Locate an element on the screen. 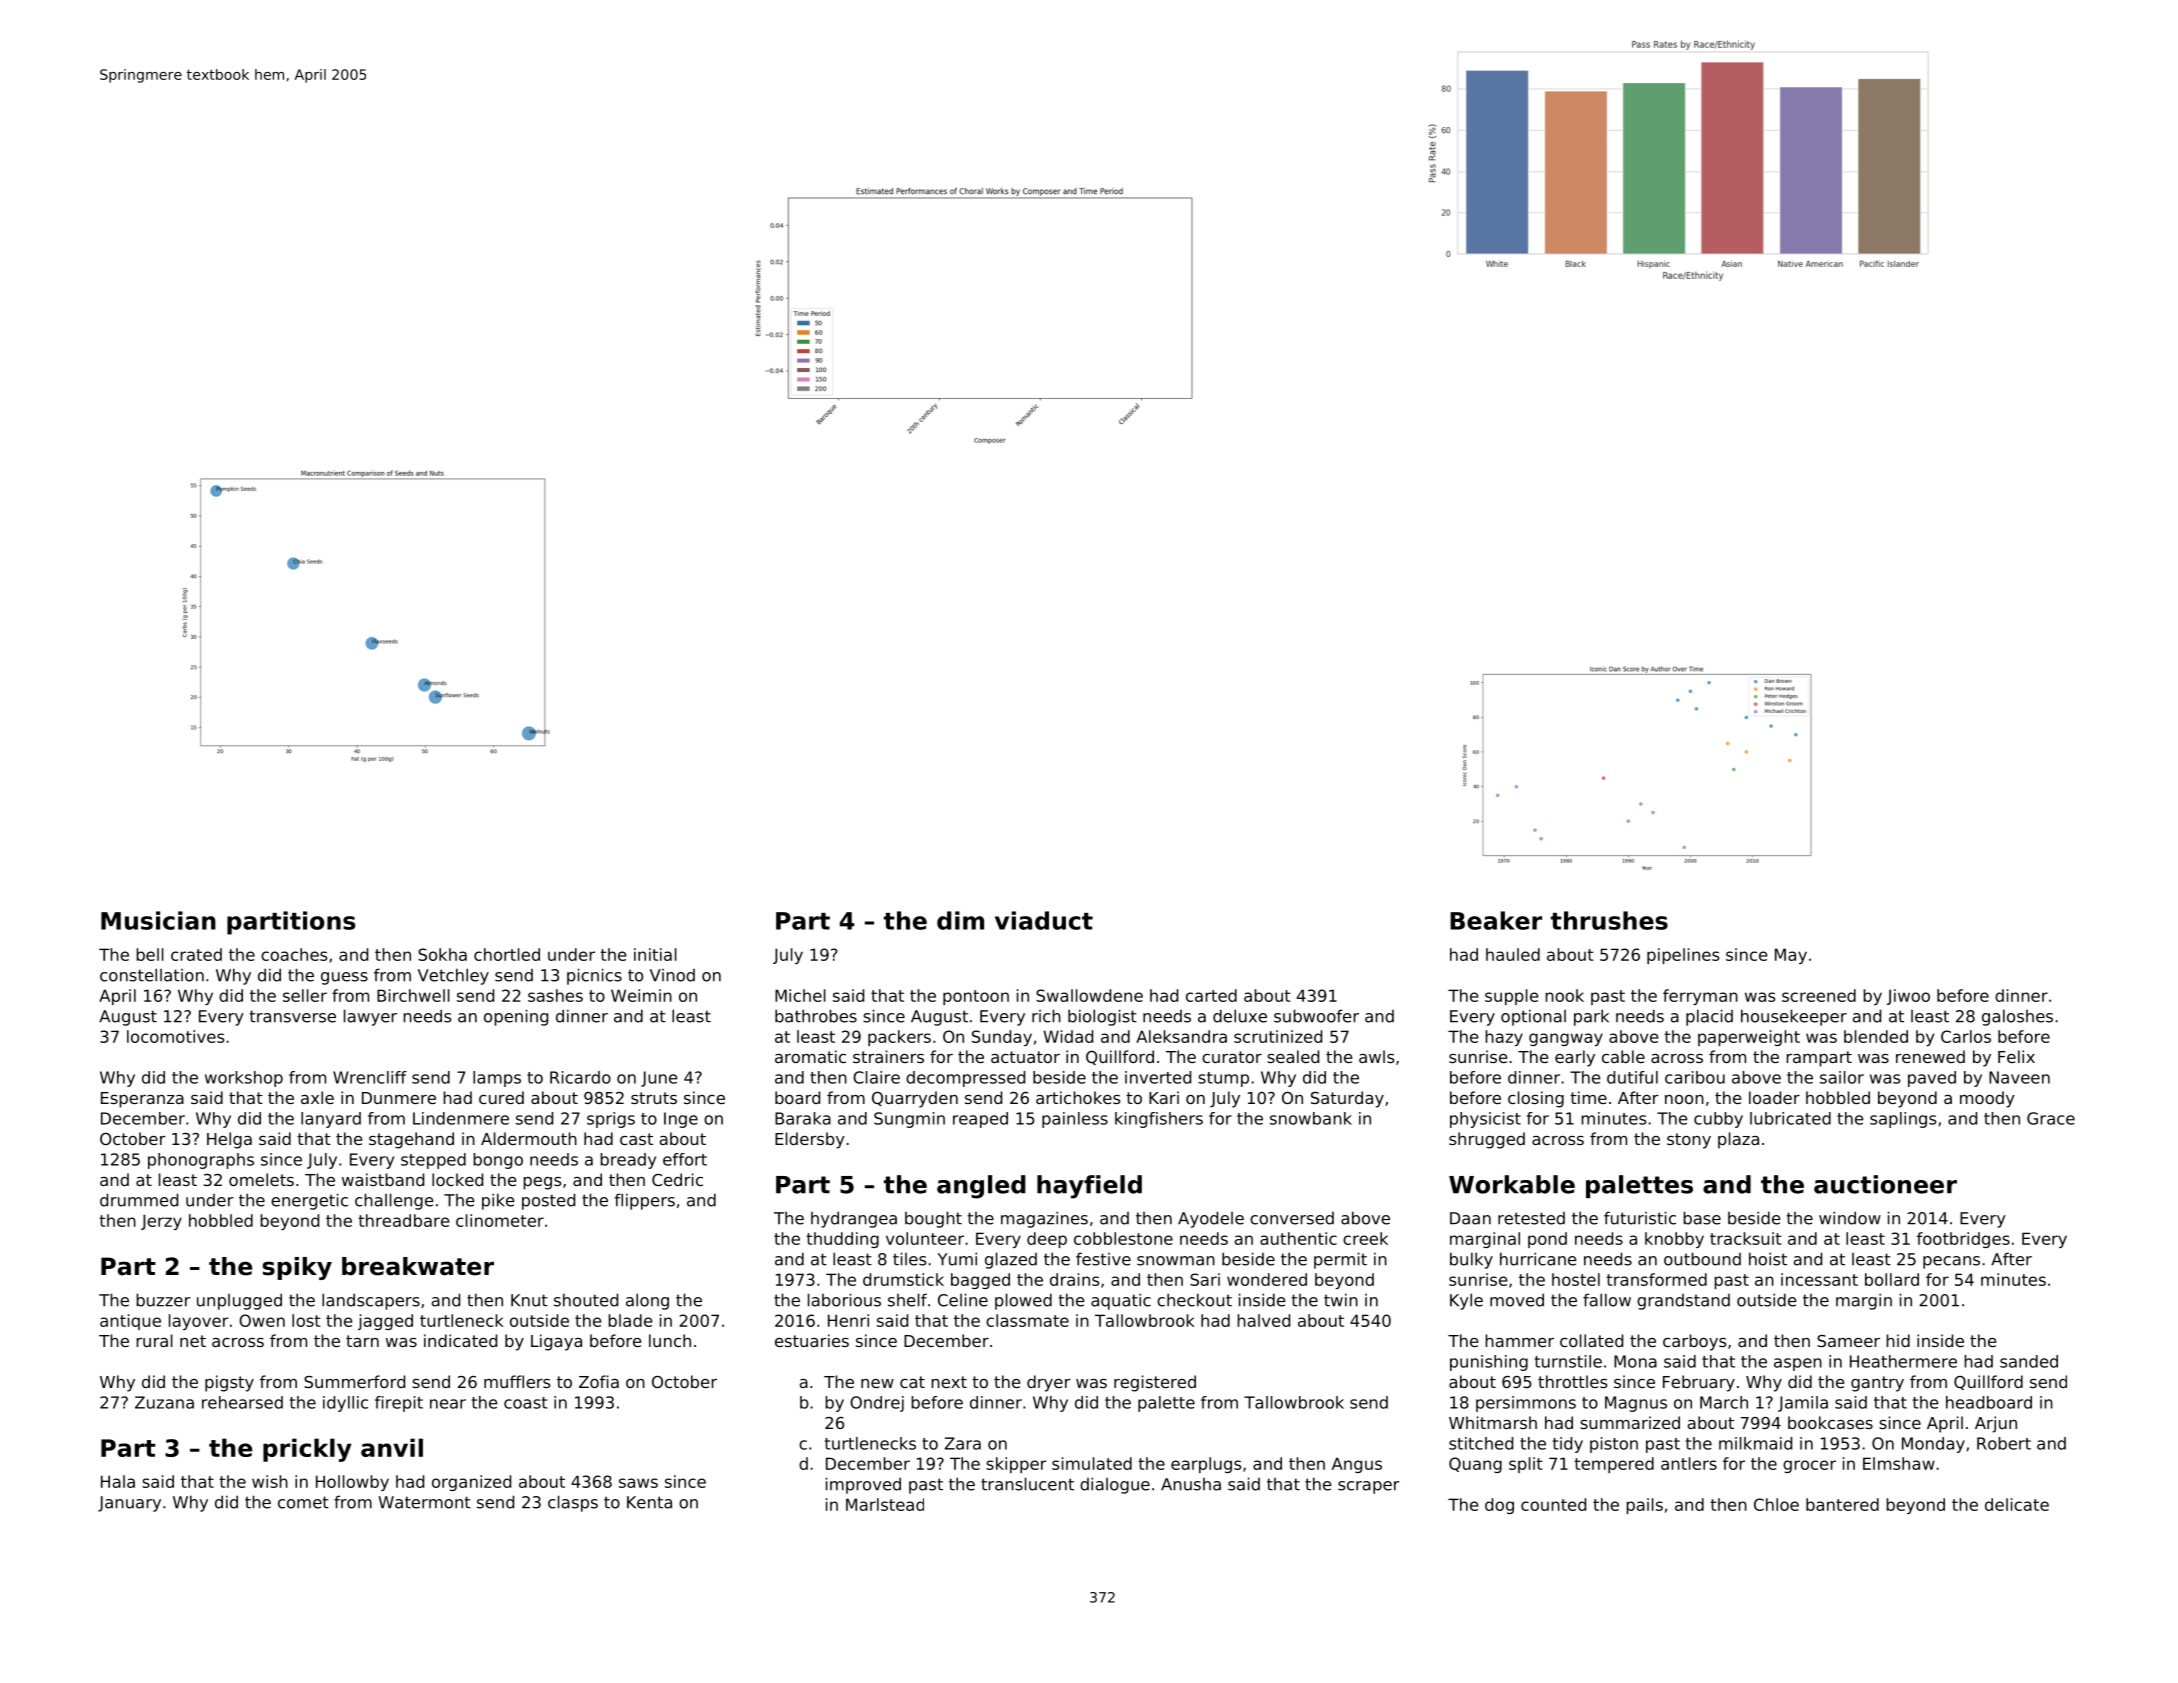 Image resolution: width=2178 pixels, height=1683 pixels. artichokes is located at coordinates (1078, 1097).
